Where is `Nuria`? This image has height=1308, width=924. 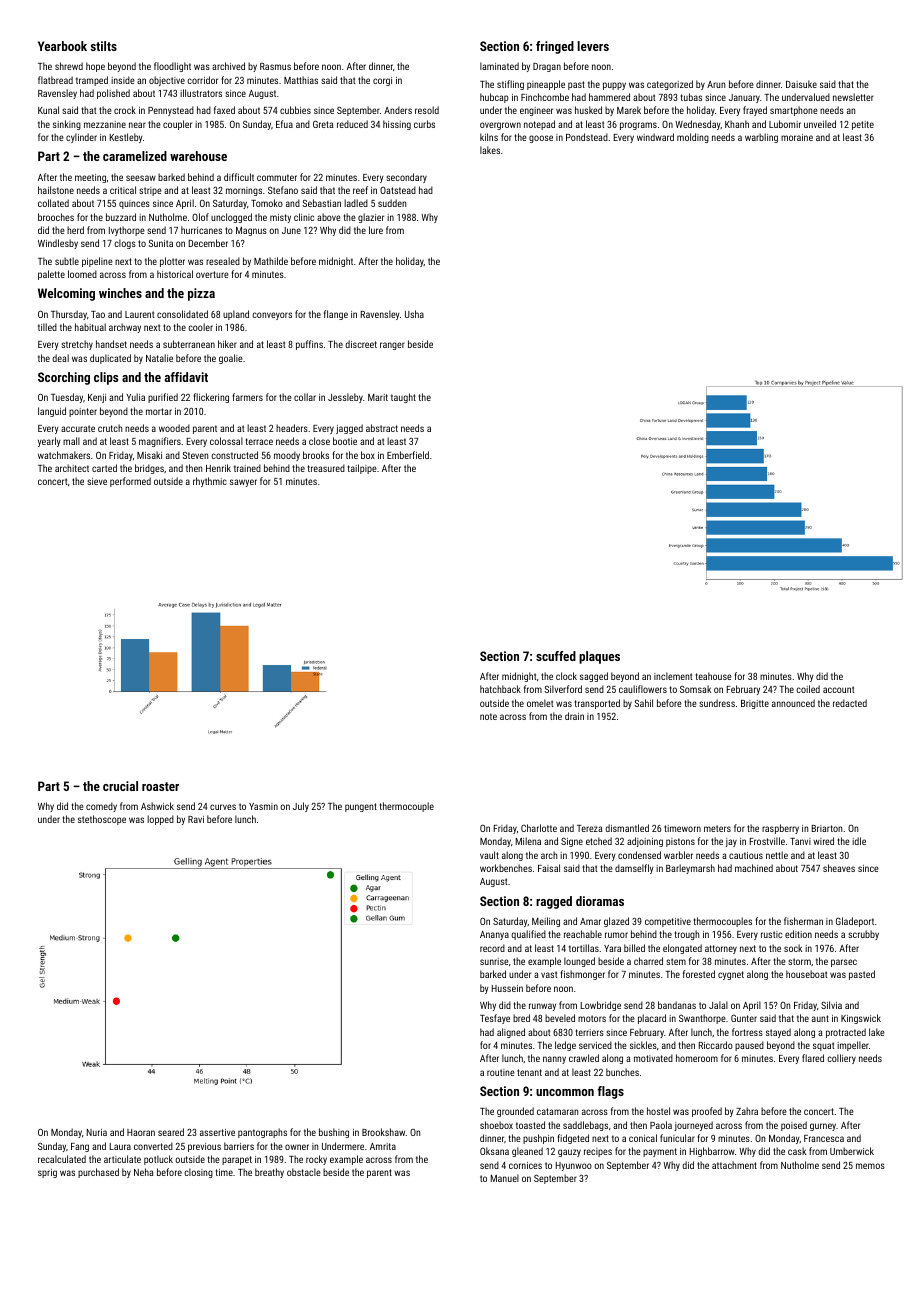 Nuria is located at coordinates (97, 1132).
